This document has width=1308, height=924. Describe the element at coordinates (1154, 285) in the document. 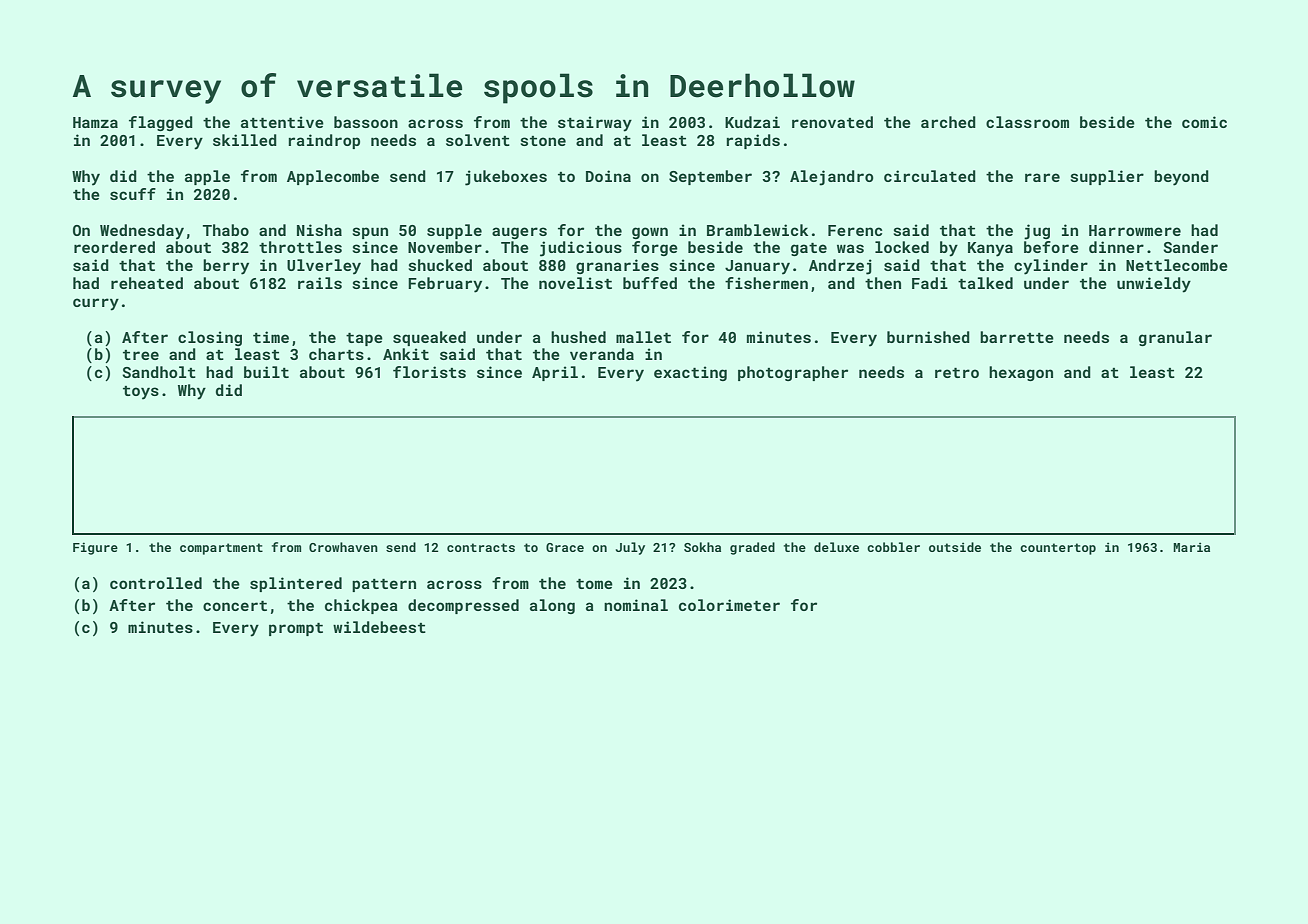

I see `unwieldy` at that location.
